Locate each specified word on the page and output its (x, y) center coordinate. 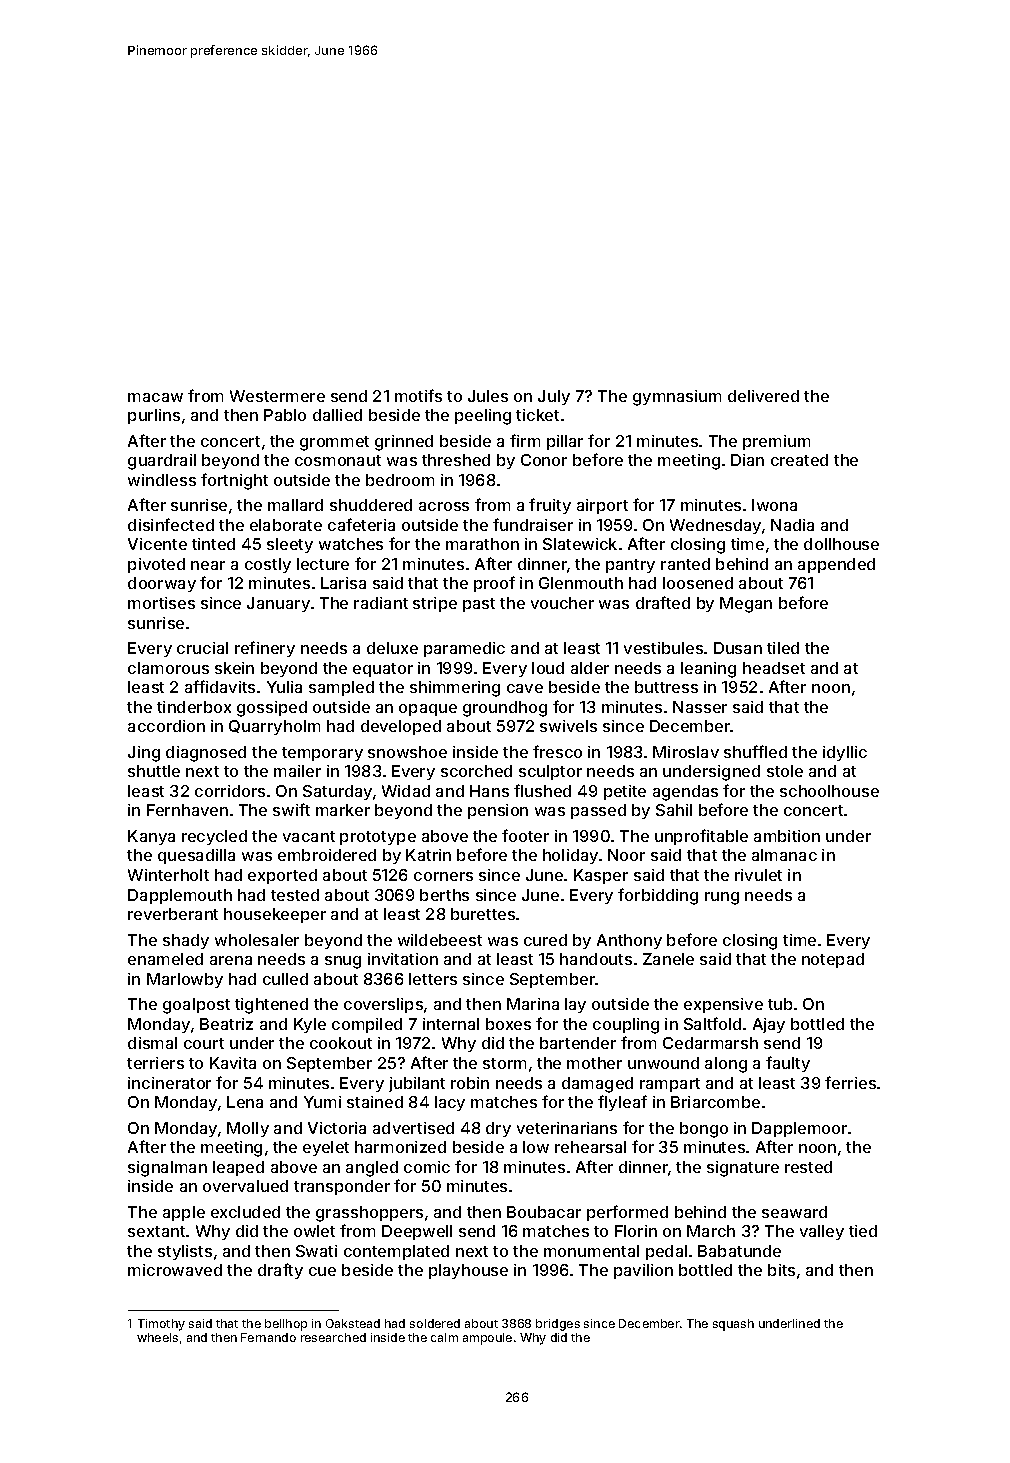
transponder (342, 1187)
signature (743, 1169)
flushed (542, 790)
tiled (783, 648)
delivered (763, 396)
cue (322, 1271)
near (208, 565)
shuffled (755, 751)
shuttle (154, 771)
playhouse (468, 1271)
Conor (544, 460)
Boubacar (544, 1212)
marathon (482, 544)
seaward (794, 1212)
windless (162, 480)
